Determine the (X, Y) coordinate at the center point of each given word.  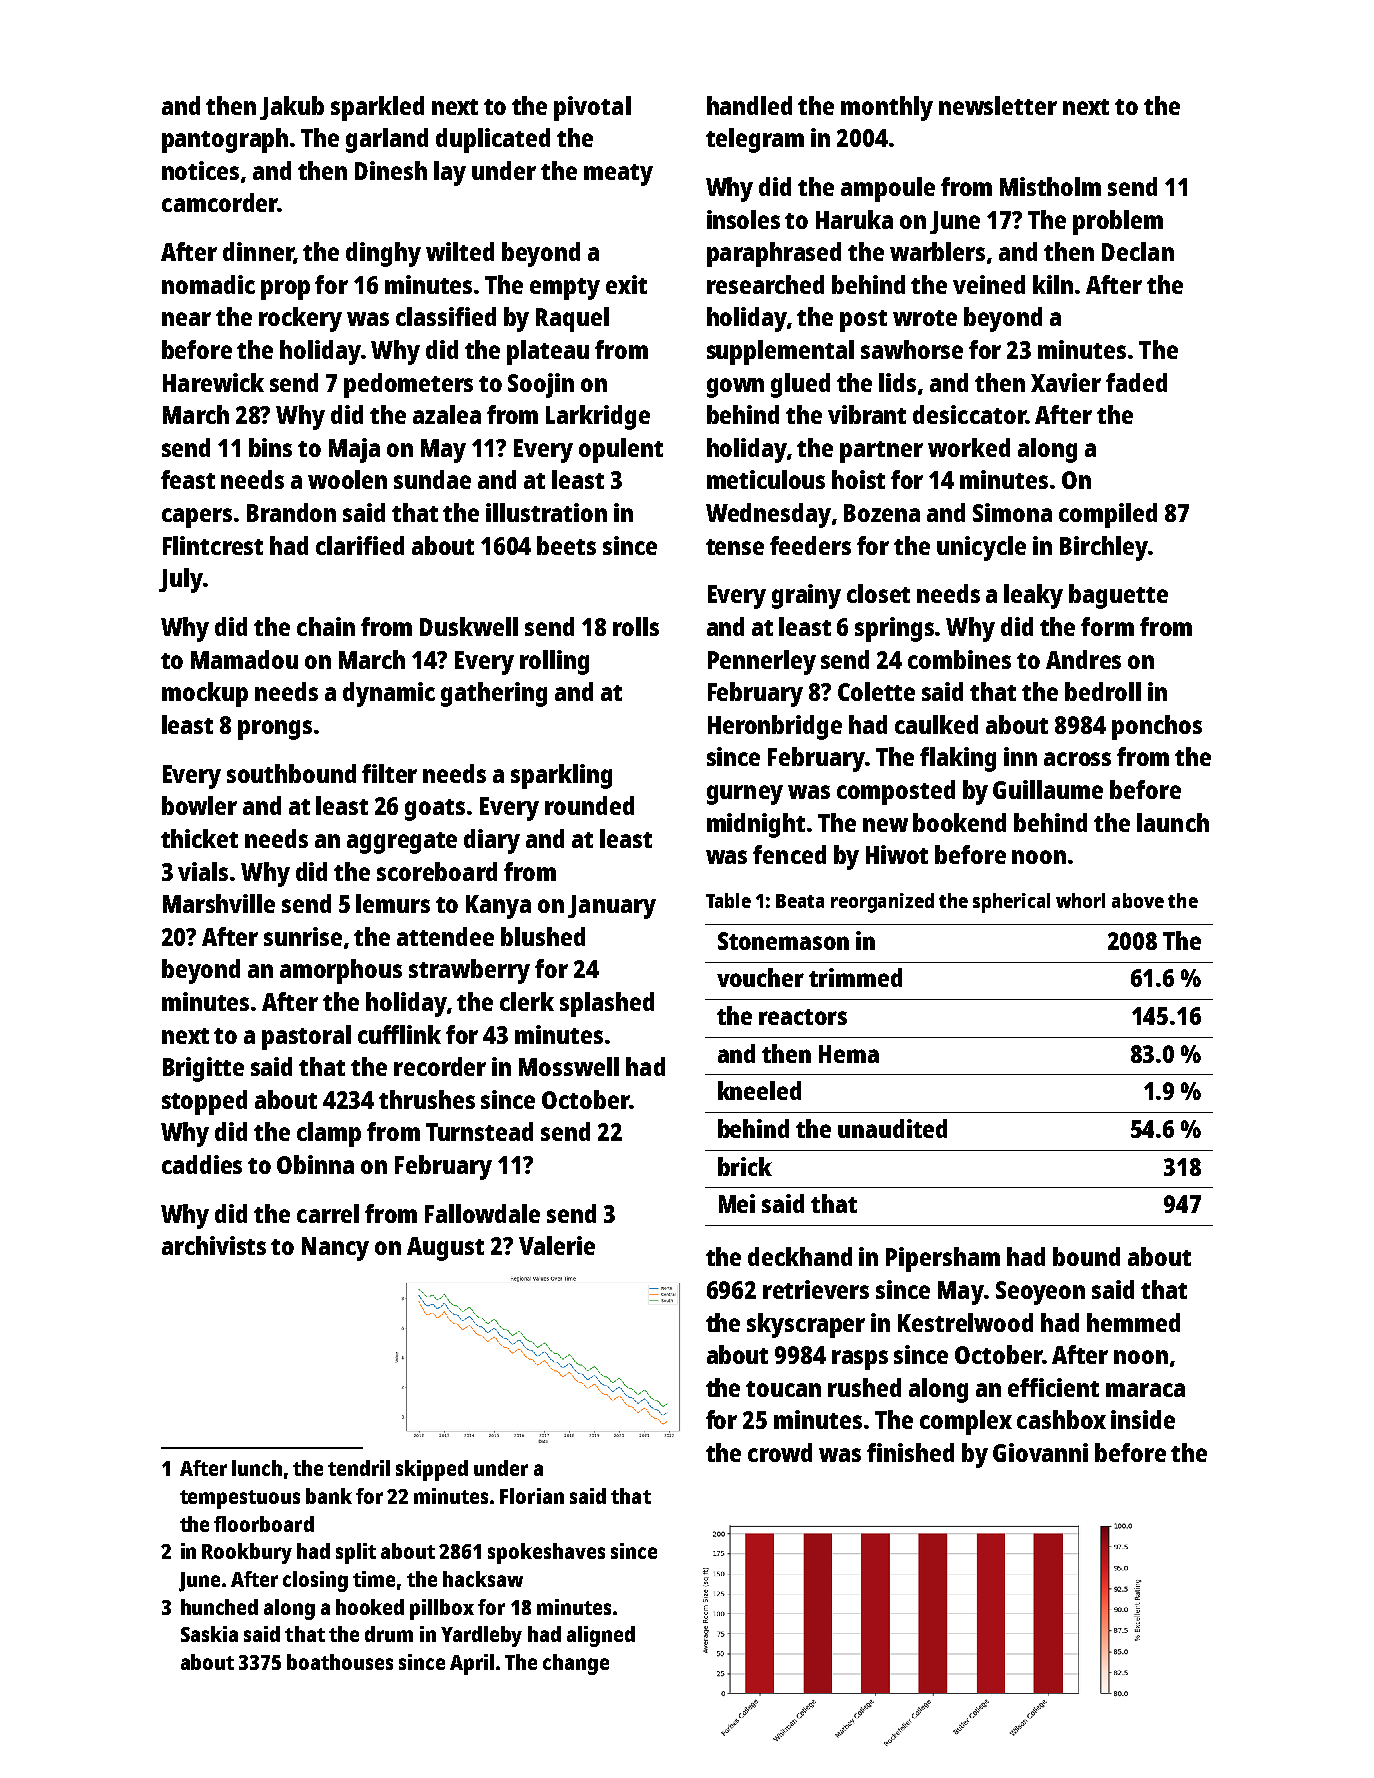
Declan (1138, 251)
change (576, 1664)
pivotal (592, 108)
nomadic (208, 284)
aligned (601, 1636)
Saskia (209, 1634)
